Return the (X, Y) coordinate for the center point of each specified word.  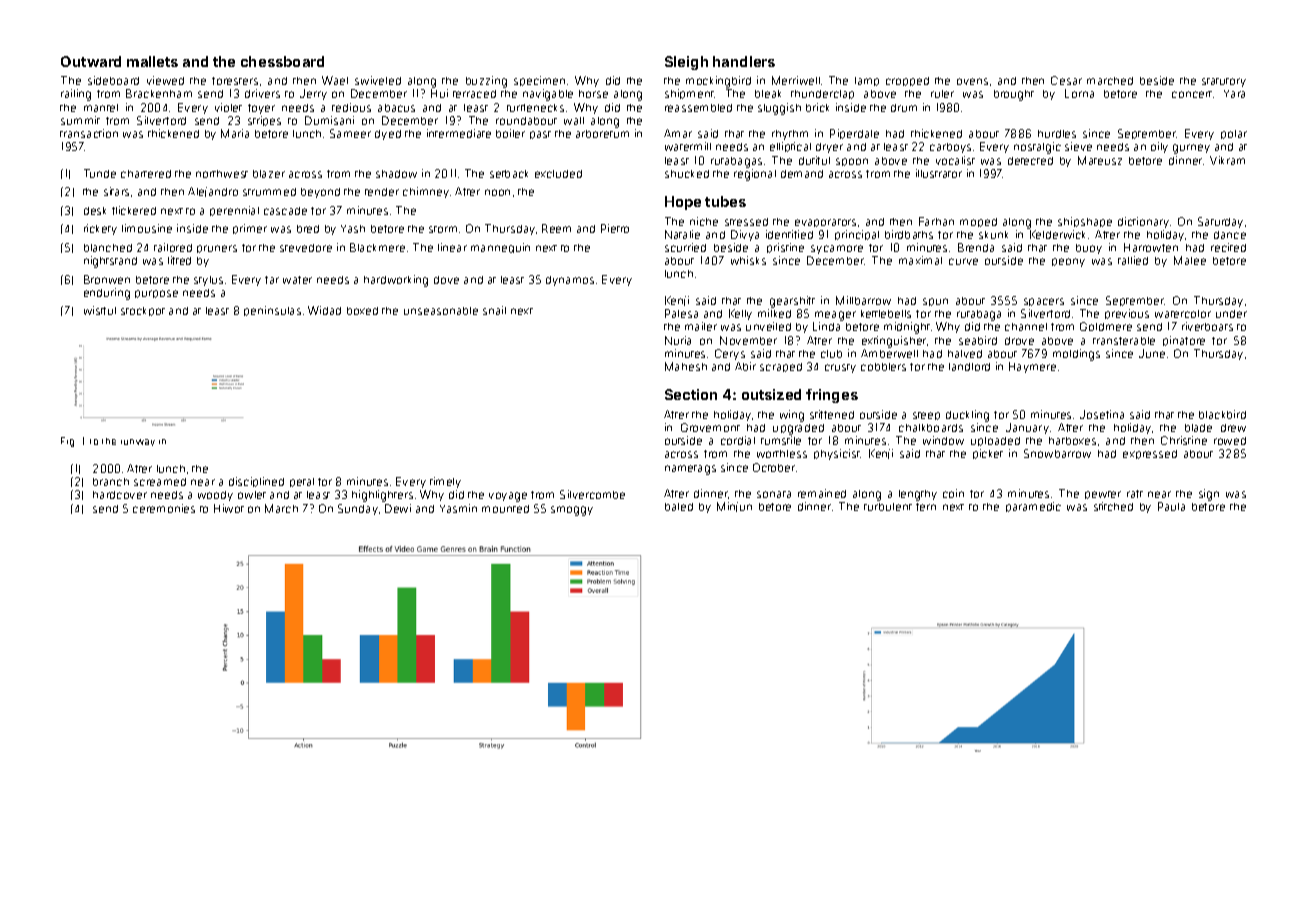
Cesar (1066, 80)
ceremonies (164, 508)
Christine (1184, 440)
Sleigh (686, 63)
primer (250, 229)
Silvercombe (592, 494)
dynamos (570, 281)
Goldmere (1106, 326)
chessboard (282, 61)
